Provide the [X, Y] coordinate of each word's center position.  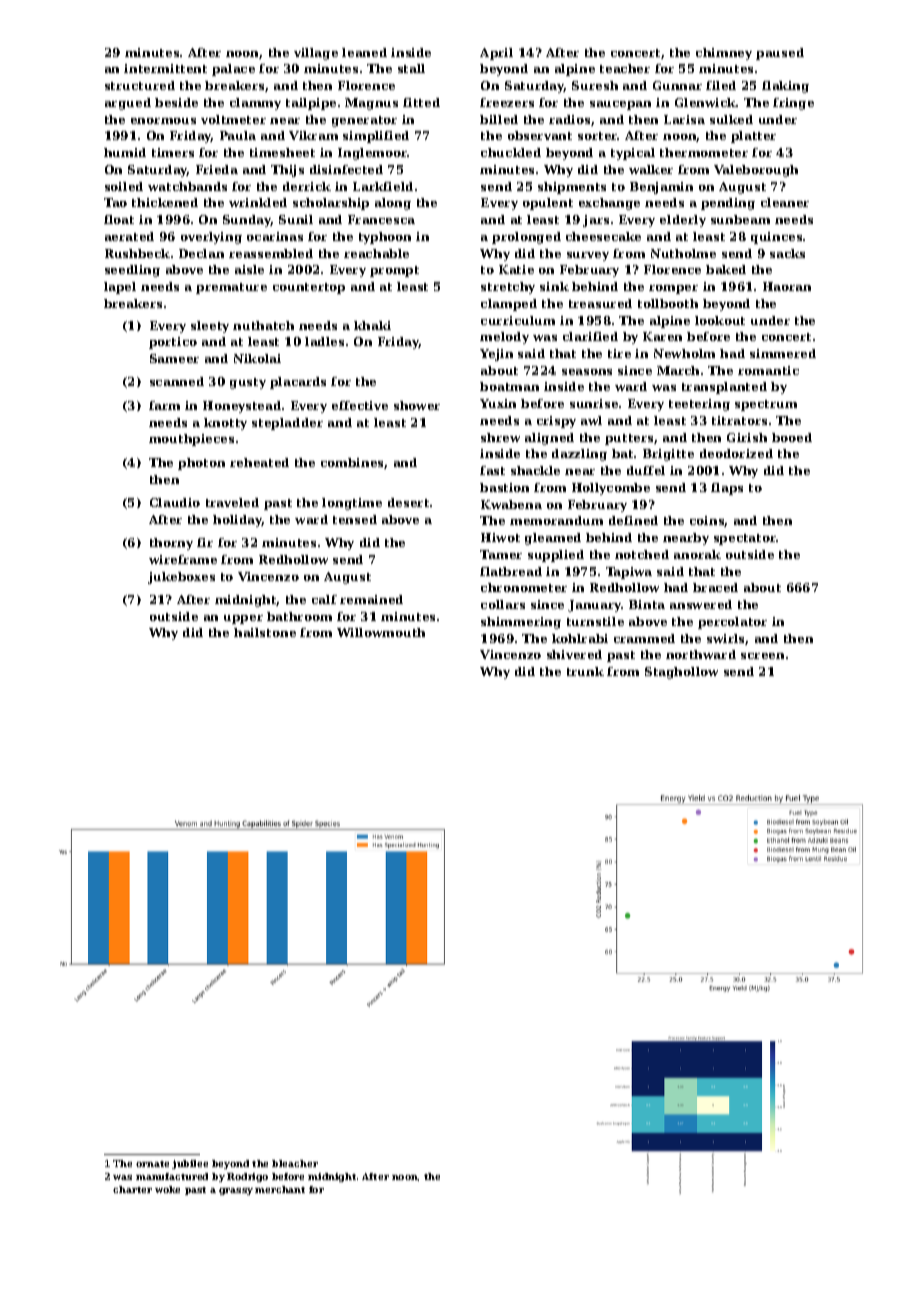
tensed [355, 519]
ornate [152, 1164]
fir [205, 542]
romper [673, 289]
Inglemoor [373, 154]
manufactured [172, 1176]
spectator [745, 539]
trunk [585, 671]
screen [762, 656]
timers [173, 152]
